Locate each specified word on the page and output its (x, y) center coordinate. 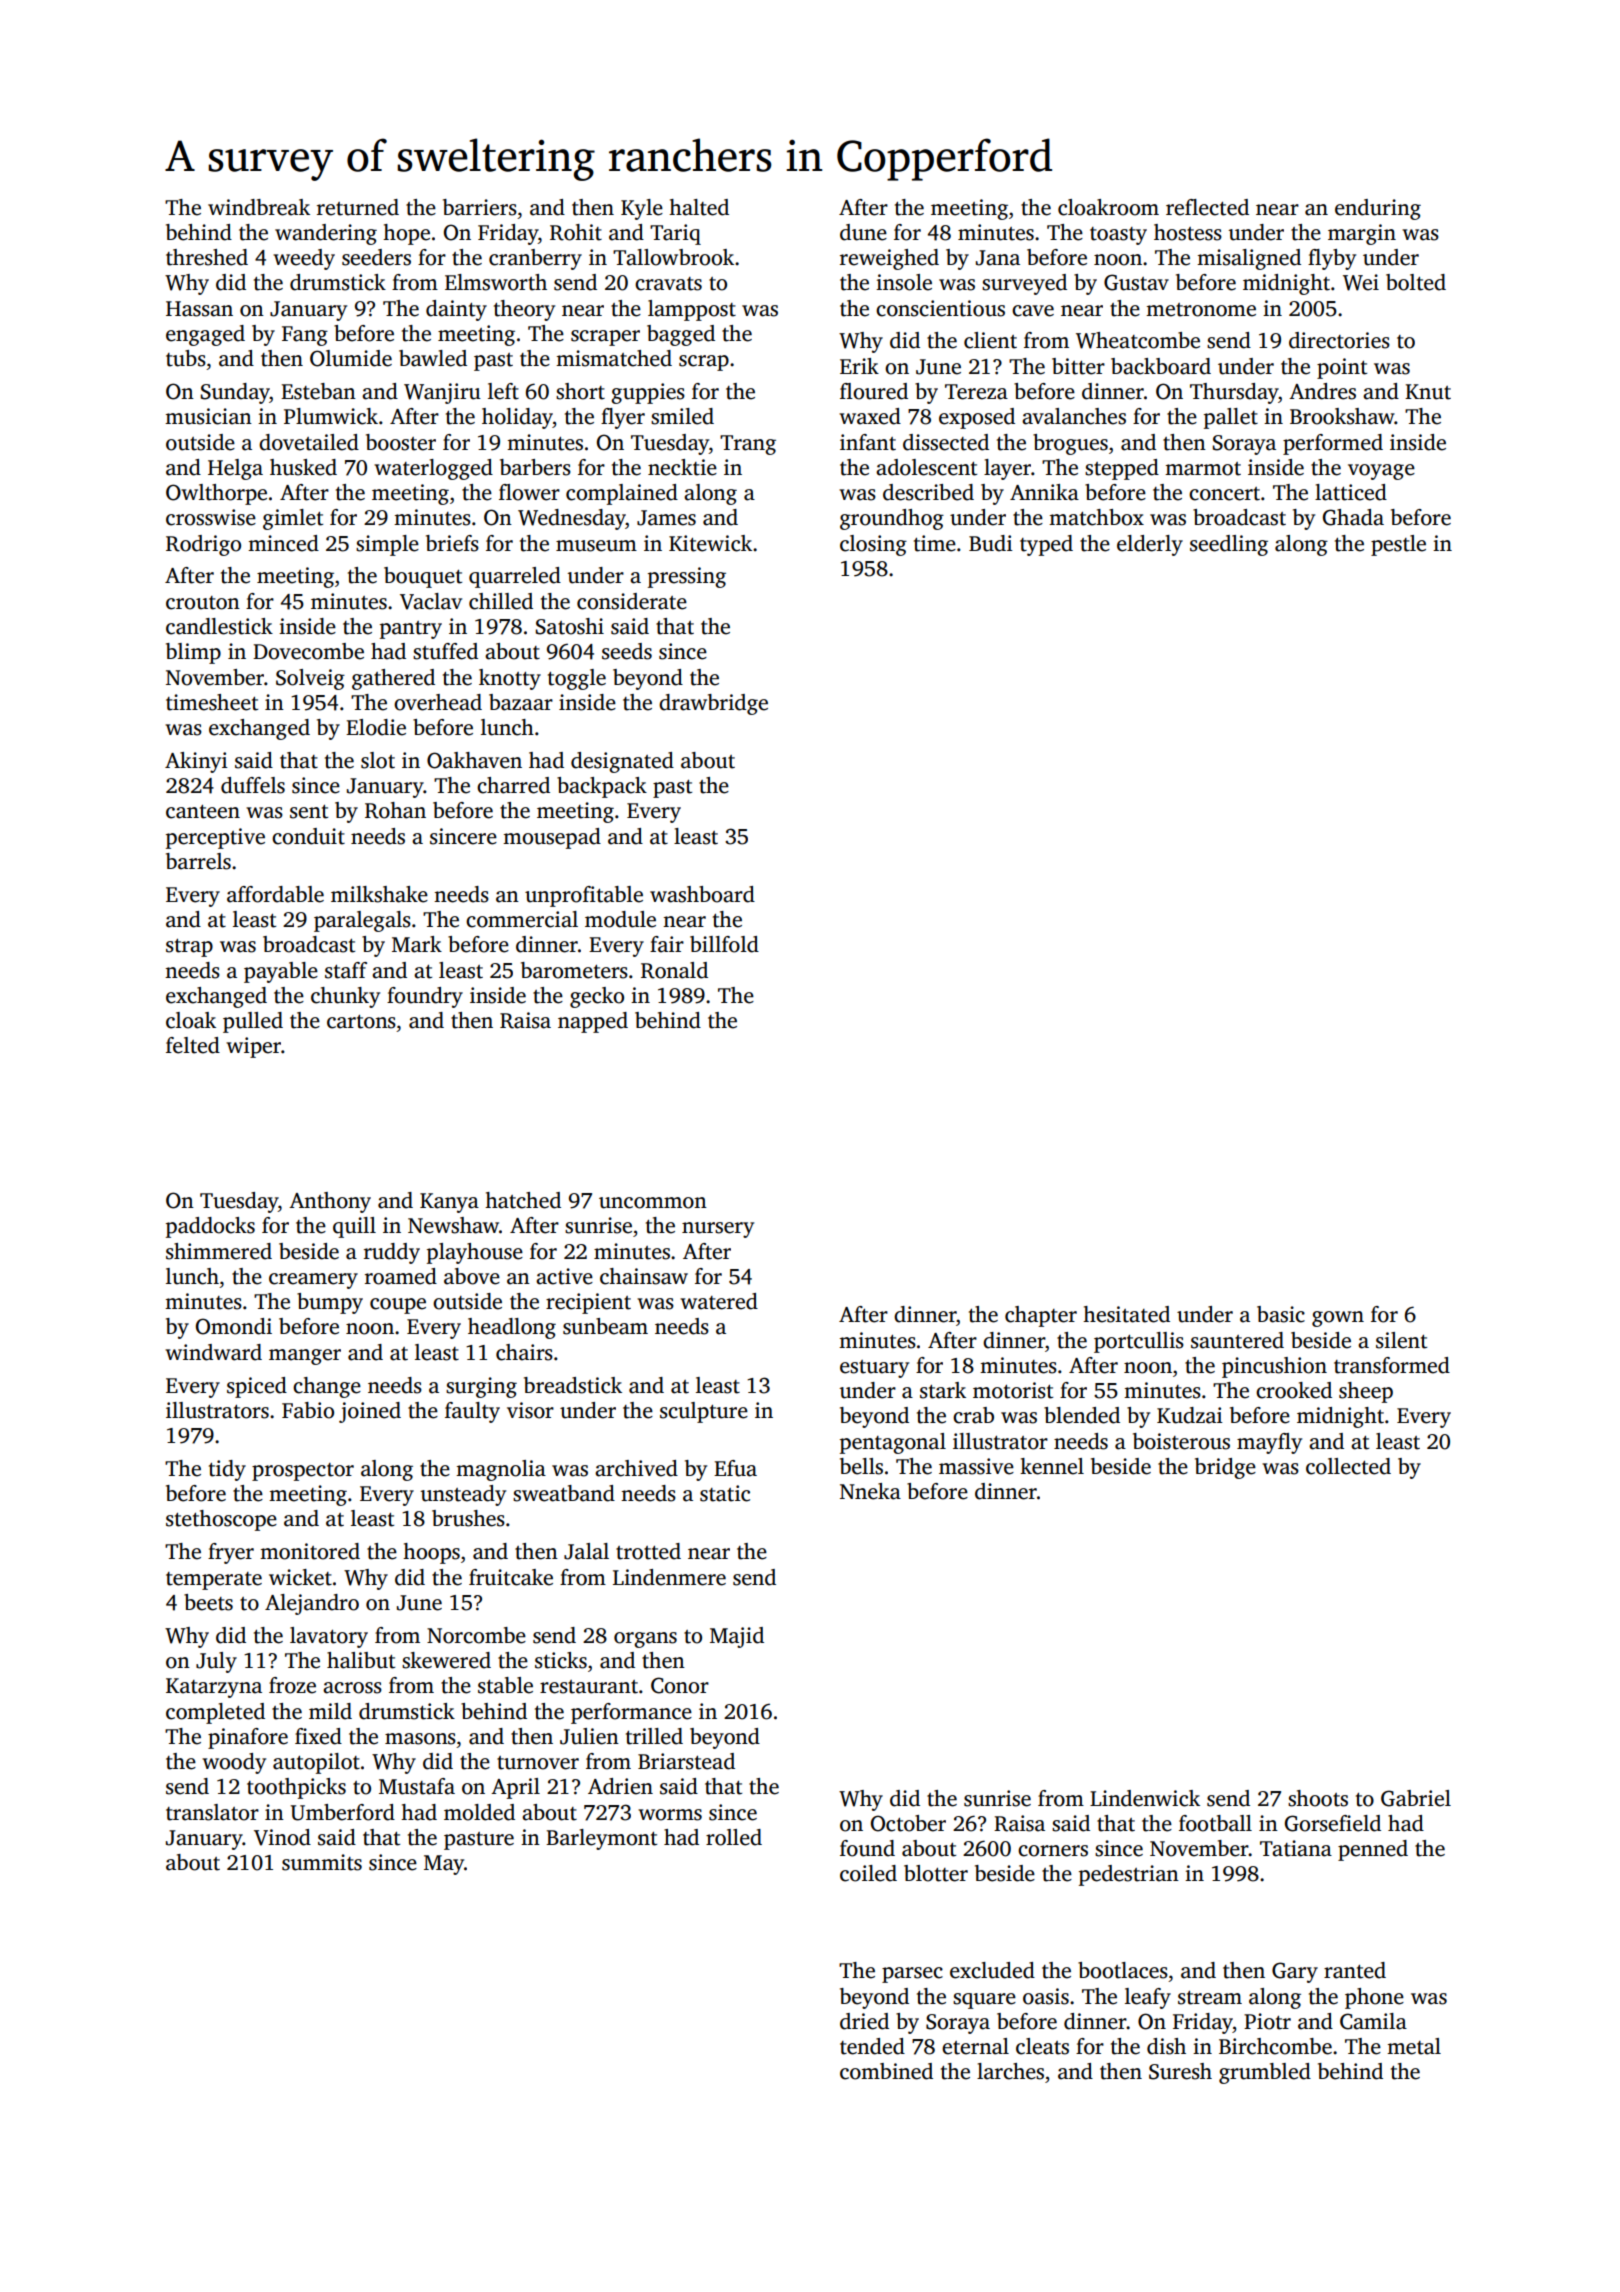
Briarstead (686, 1761)
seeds (627, 651)
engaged (205, 335)
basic (1281, 1314)
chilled (501, 601)
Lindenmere (669, 1577)
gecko (597, 997)
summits (322, 1862)
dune (863, 232)
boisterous (1181, 1441)
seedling (1229, 545)
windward (213, 1352)
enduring (1378, 209)
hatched (523, 1200)
